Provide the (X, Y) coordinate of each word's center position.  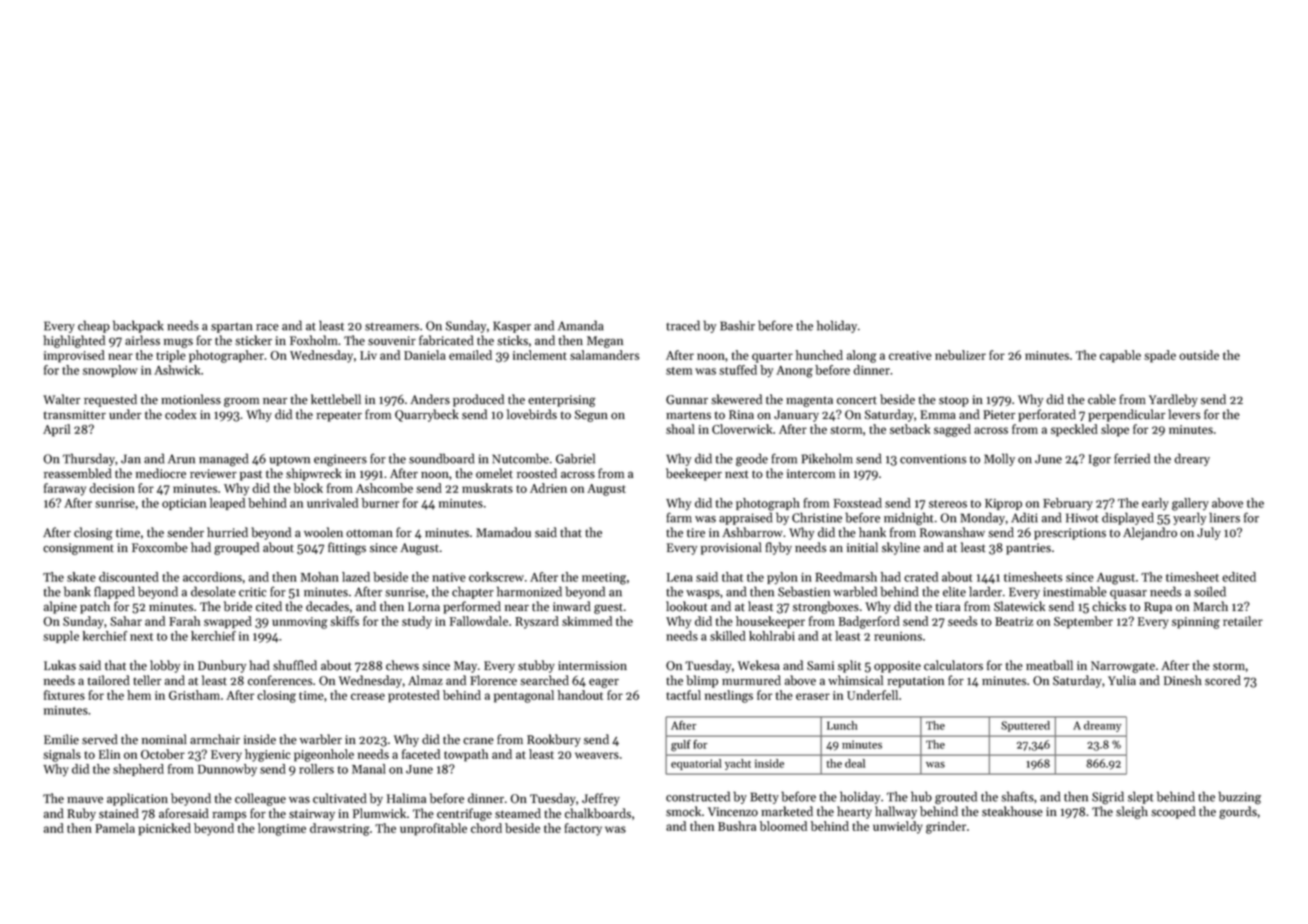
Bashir (737, 325)
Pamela (115, 828)
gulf (681, 746)
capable (1120, 356)
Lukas (60, 665)
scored (1223, 680)
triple (171, 356)
